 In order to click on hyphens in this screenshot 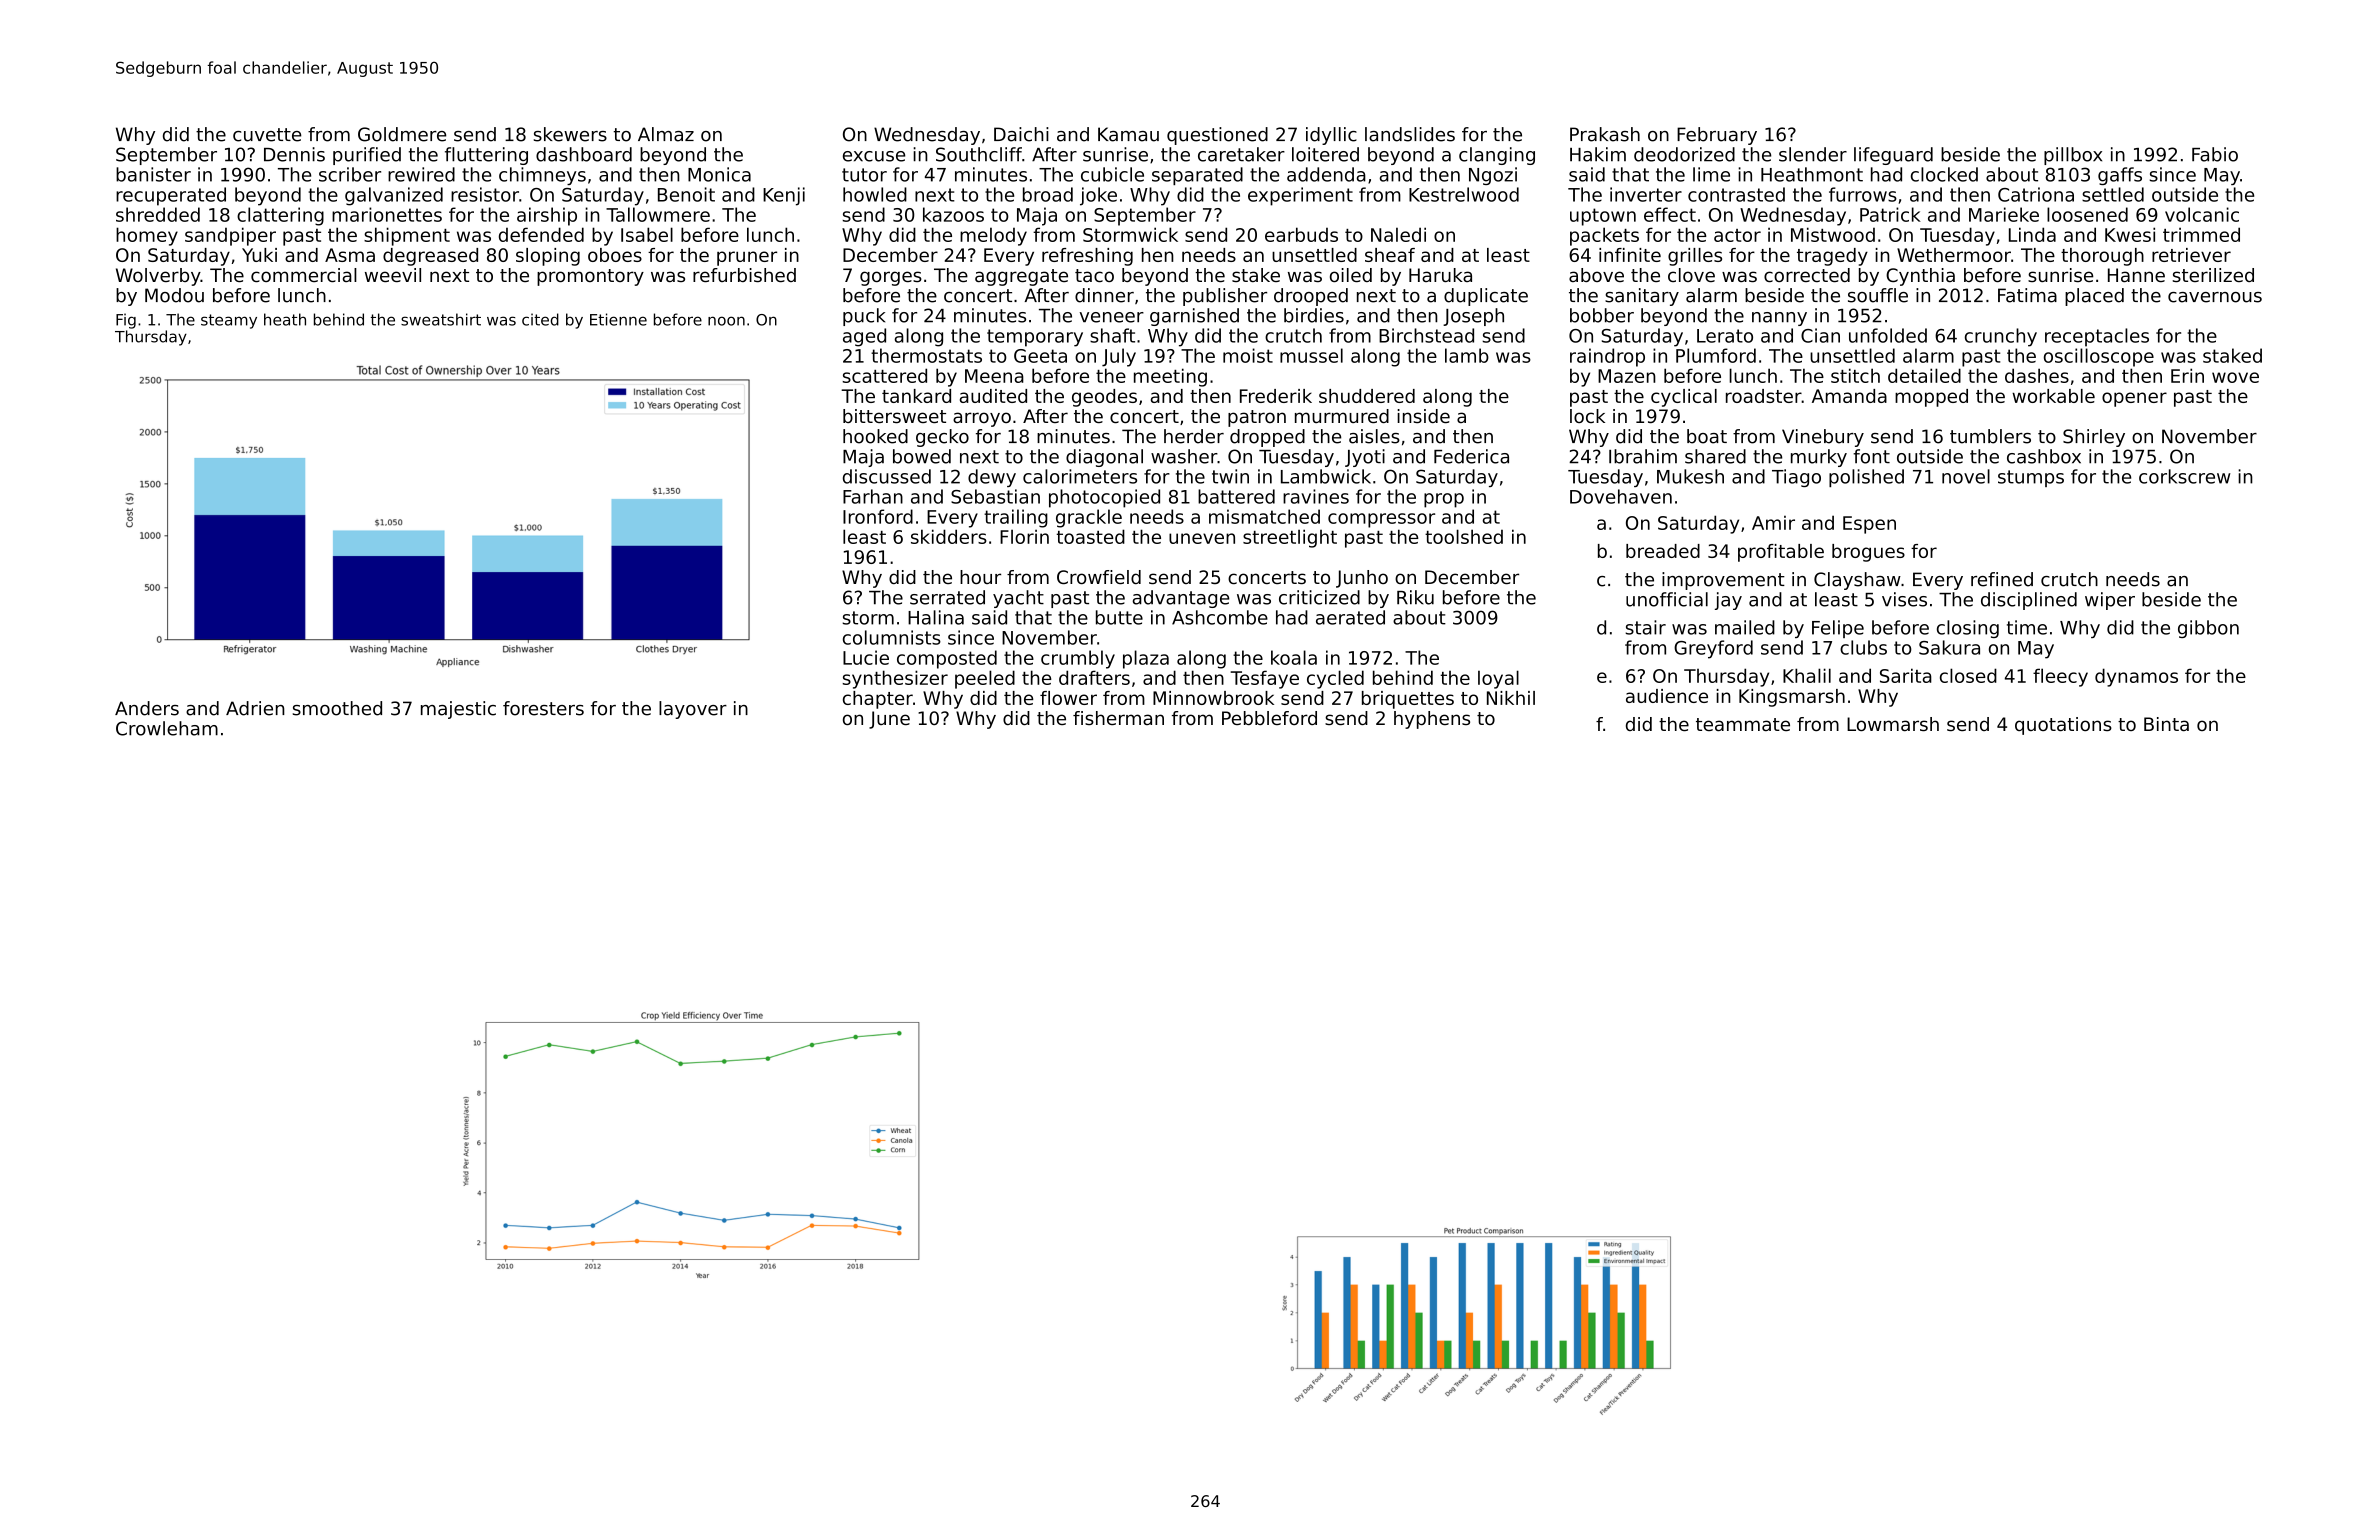, I will do `click(1432, 720)`.
